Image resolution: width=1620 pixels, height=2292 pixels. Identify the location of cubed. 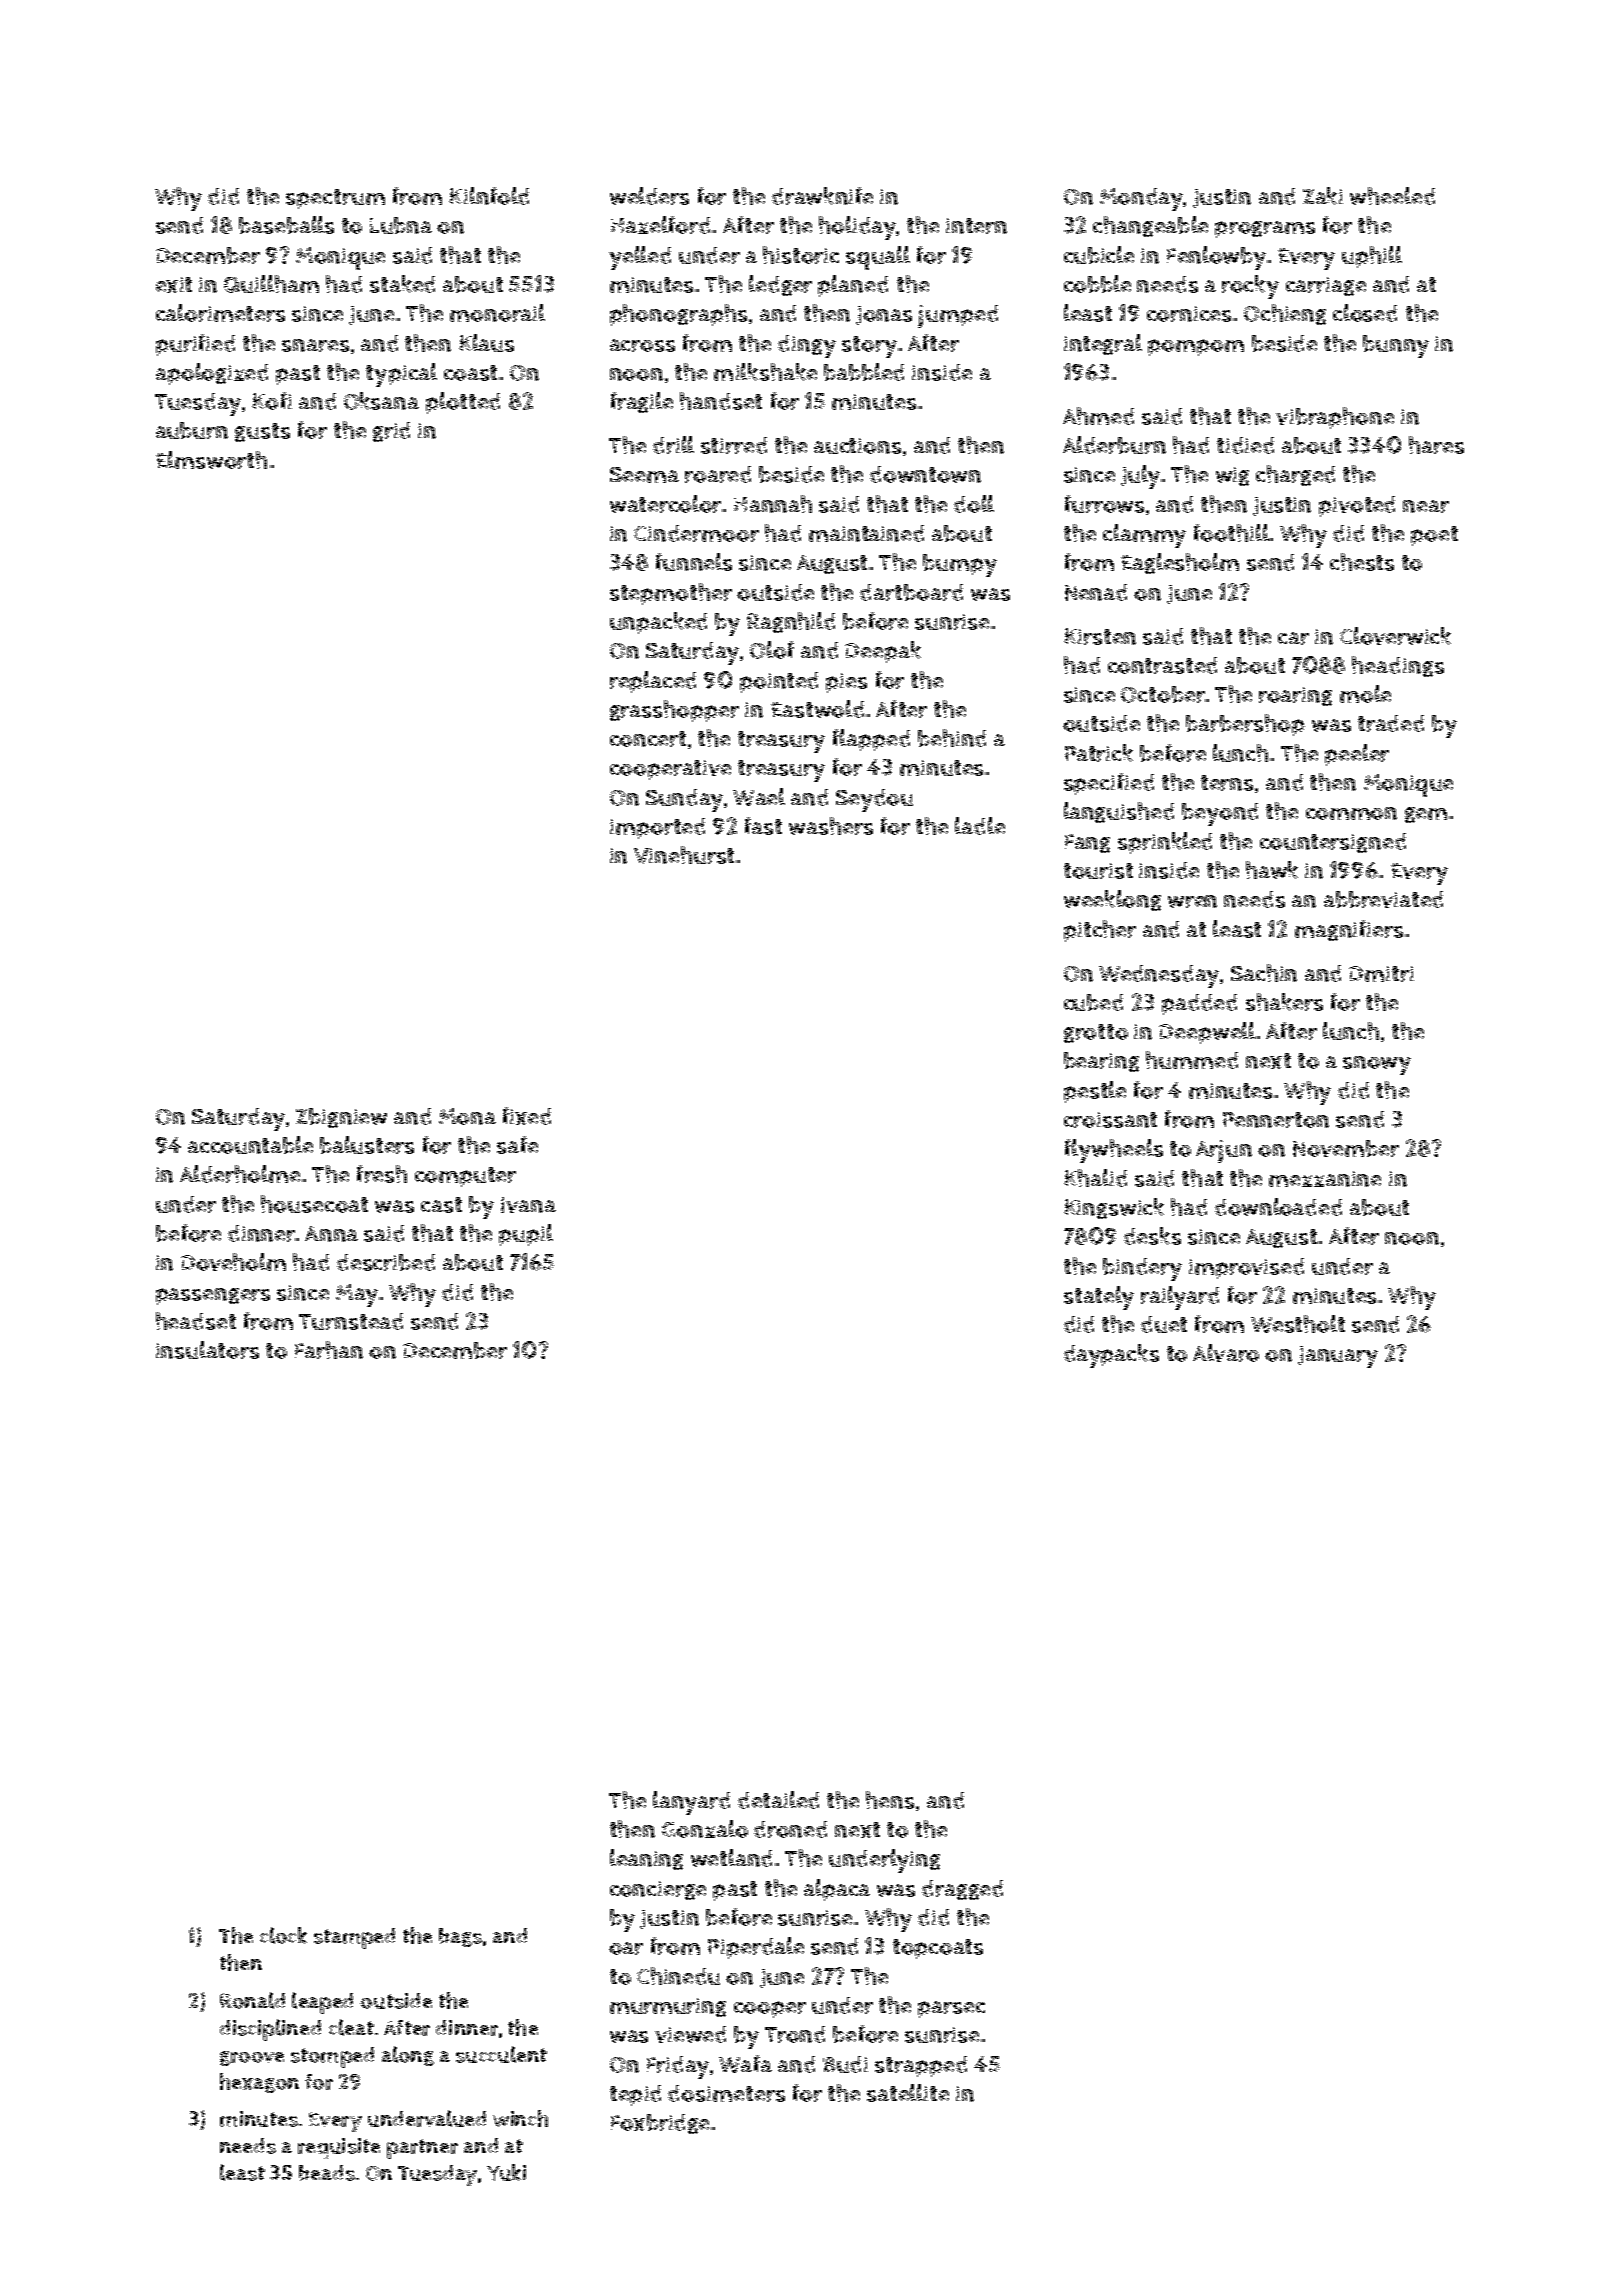
(1093, 1002).
